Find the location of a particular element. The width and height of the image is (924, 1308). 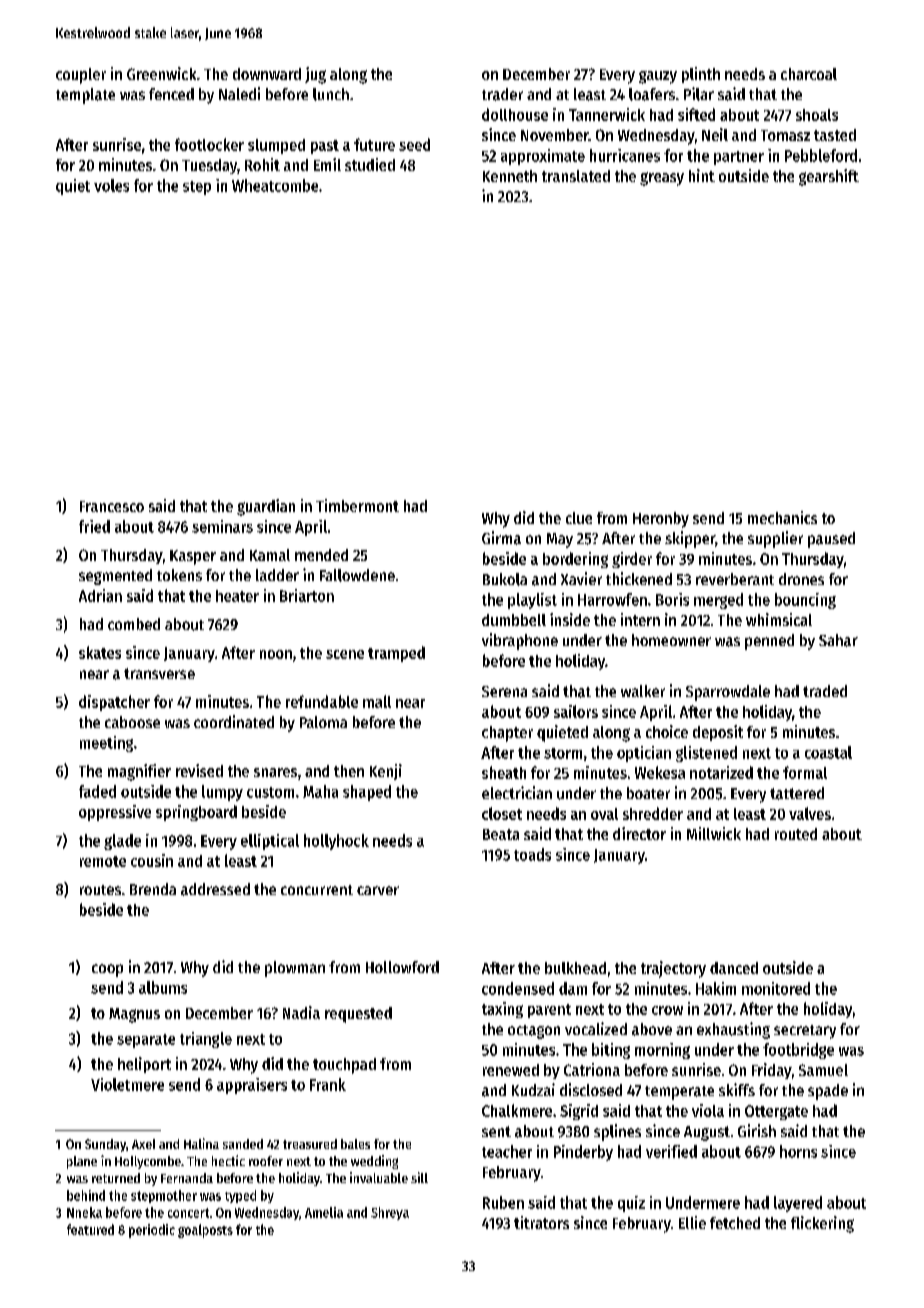

titrators is located at coordinates (541, 1222).
